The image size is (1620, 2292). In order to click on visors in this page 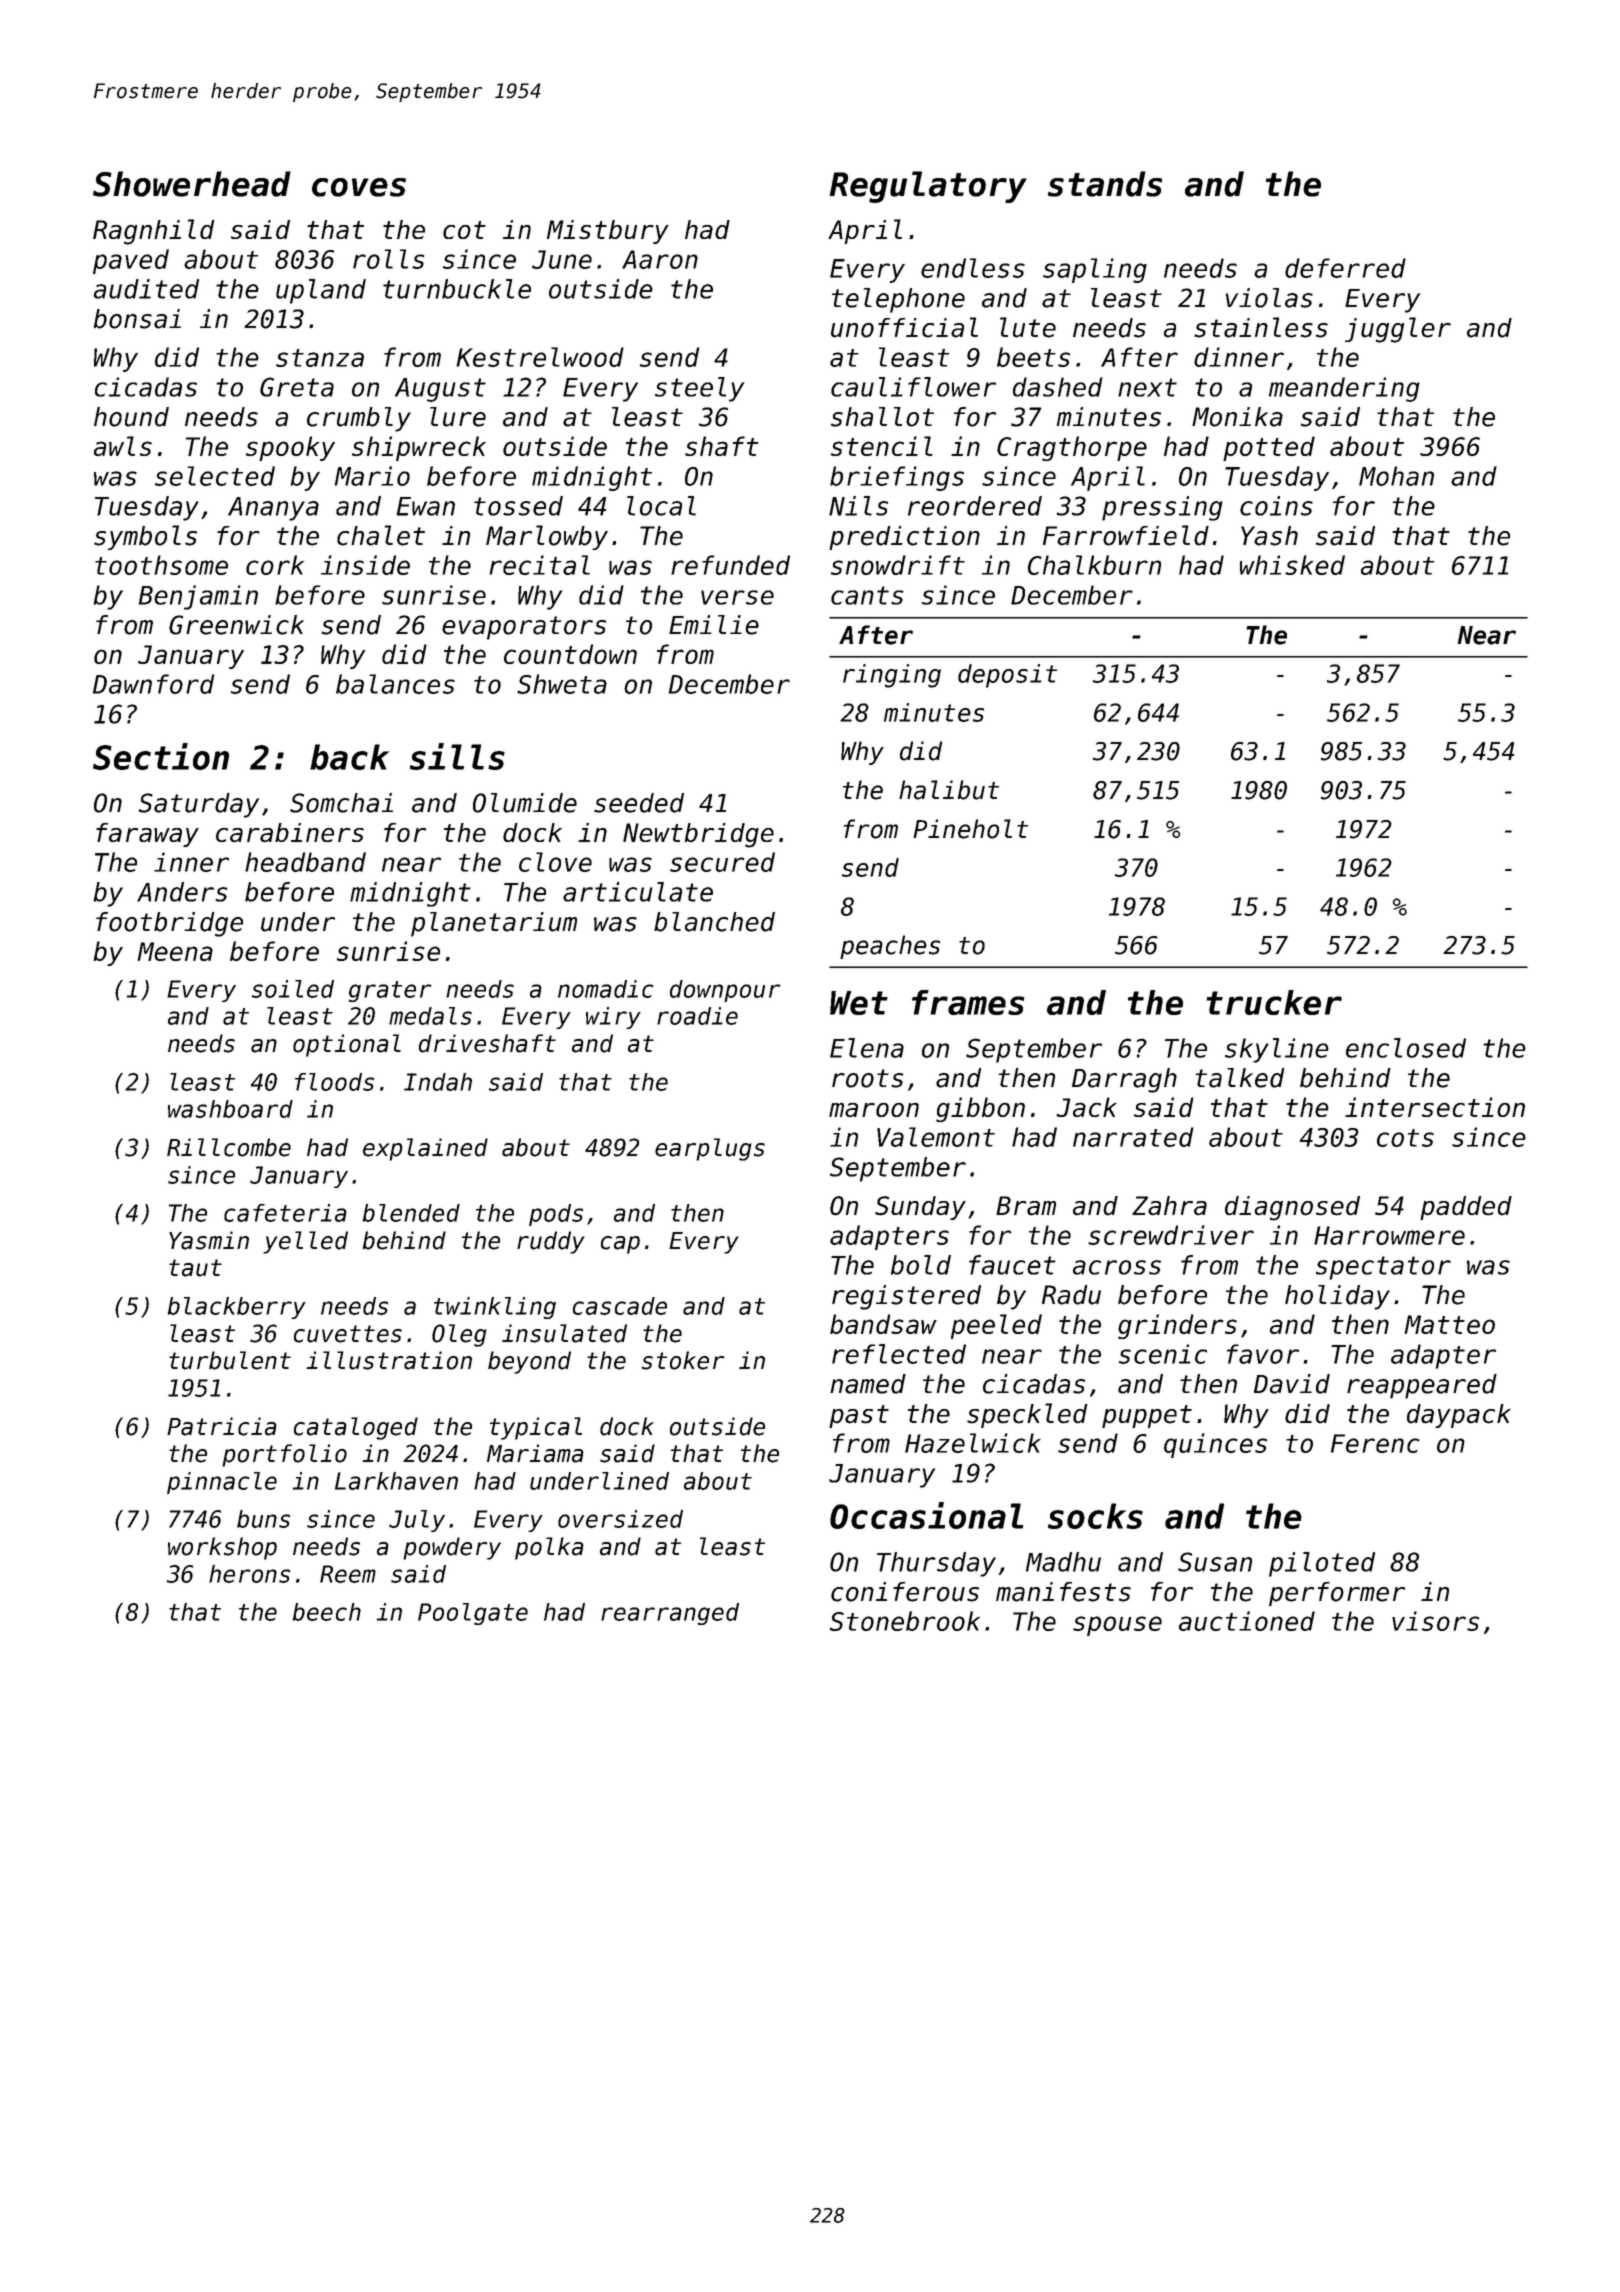, I will do `click(1435, 1621)`.
